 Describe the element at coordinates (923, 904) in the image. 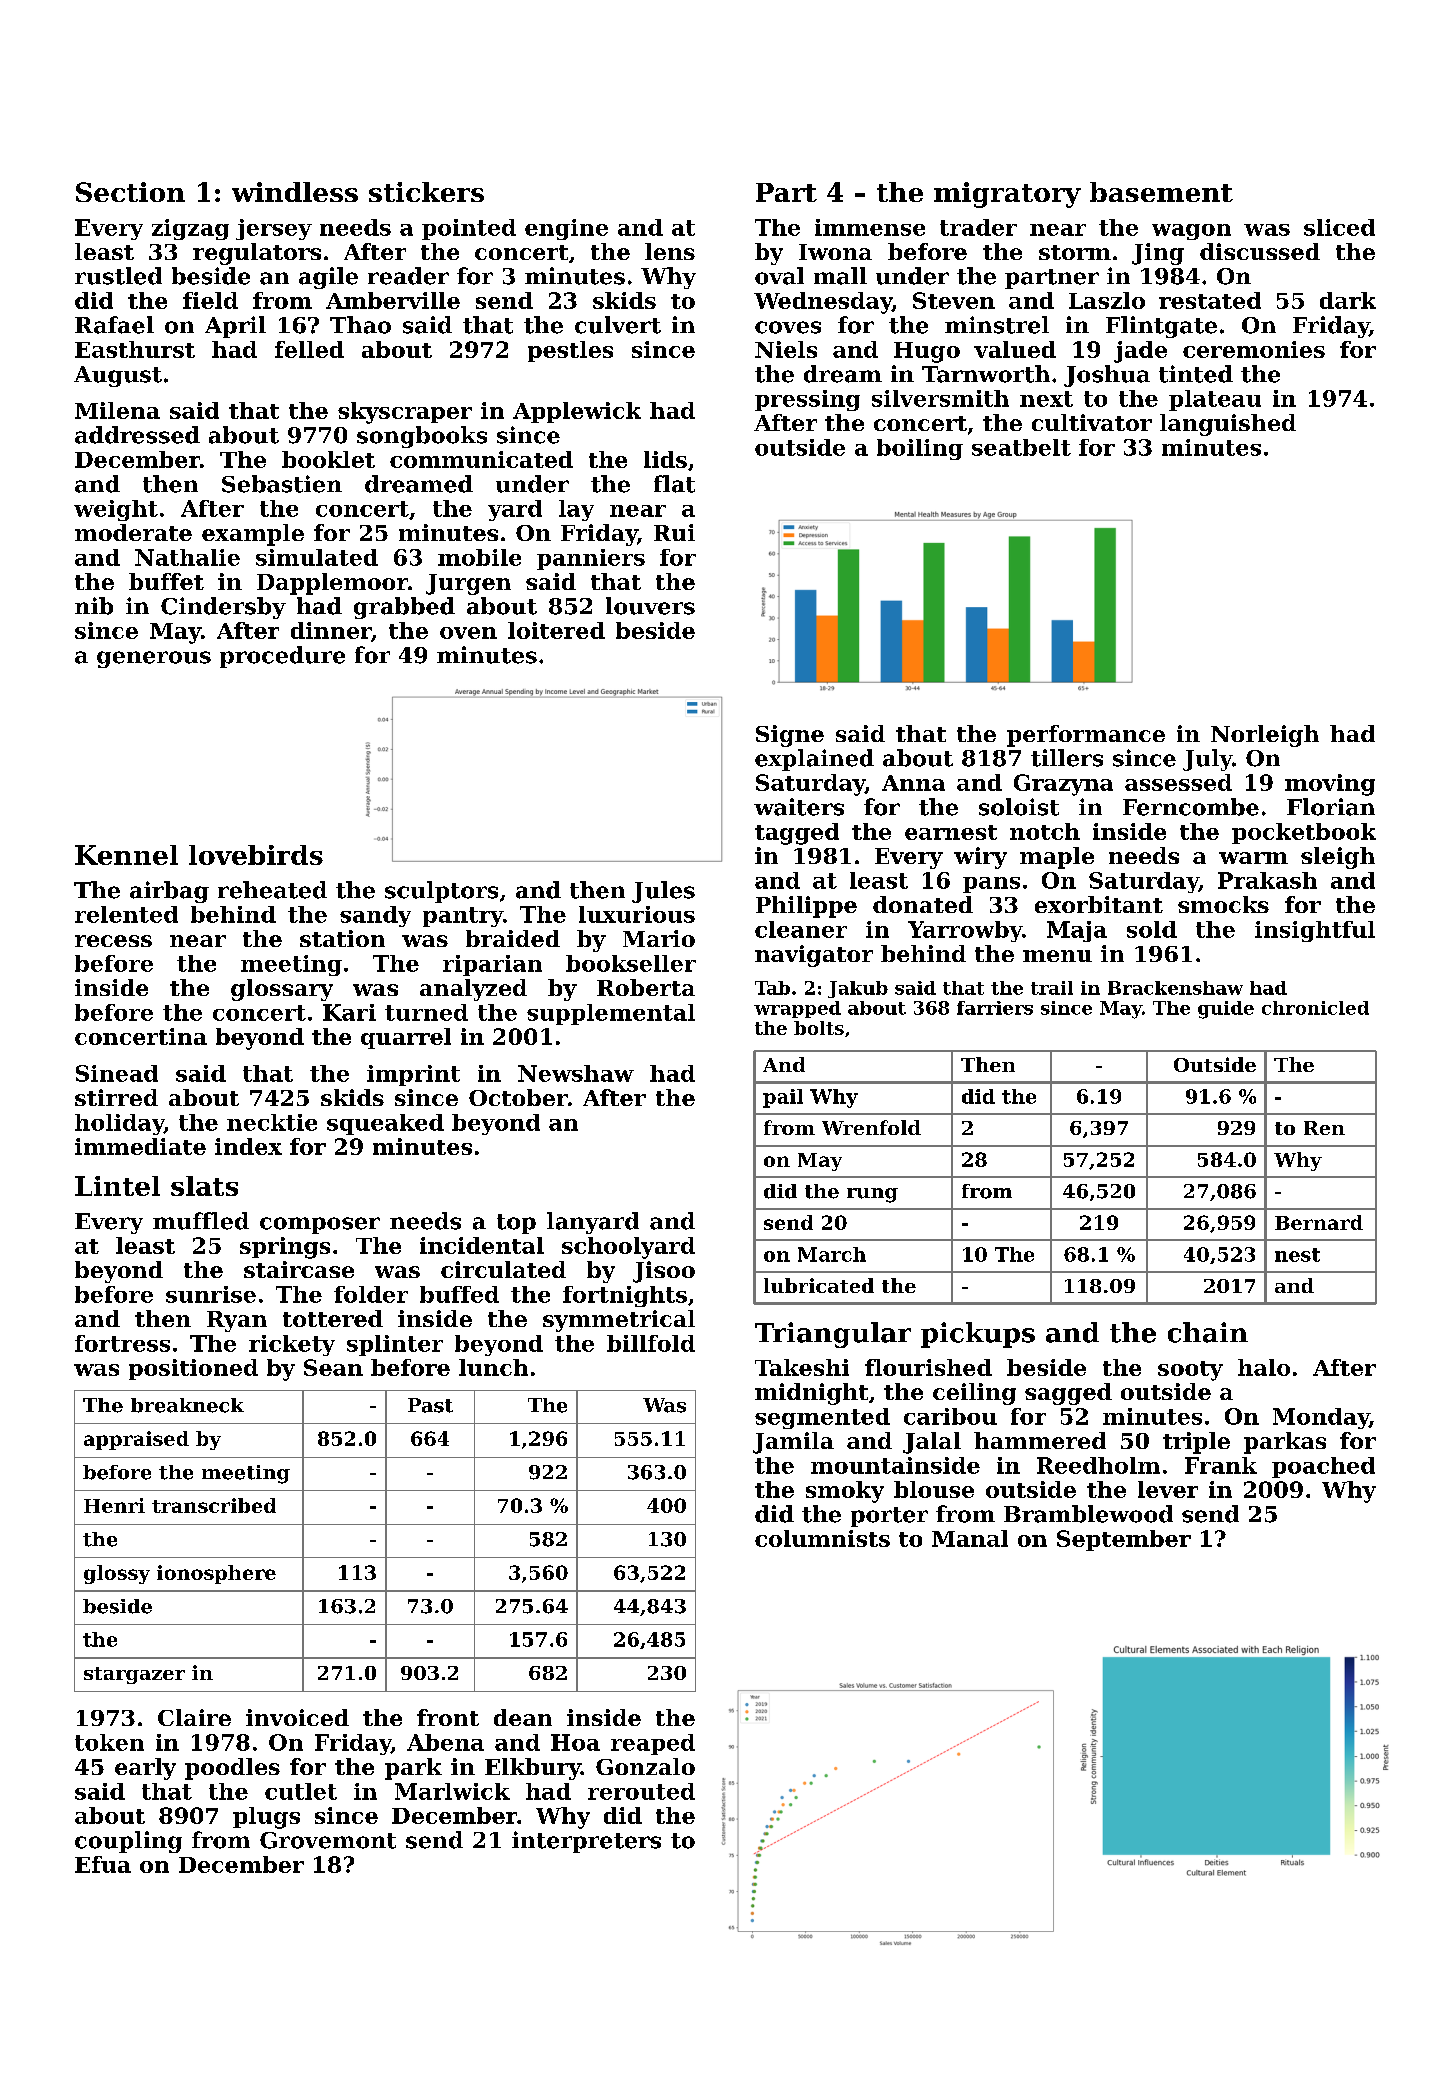

I see `donated` at that location.
